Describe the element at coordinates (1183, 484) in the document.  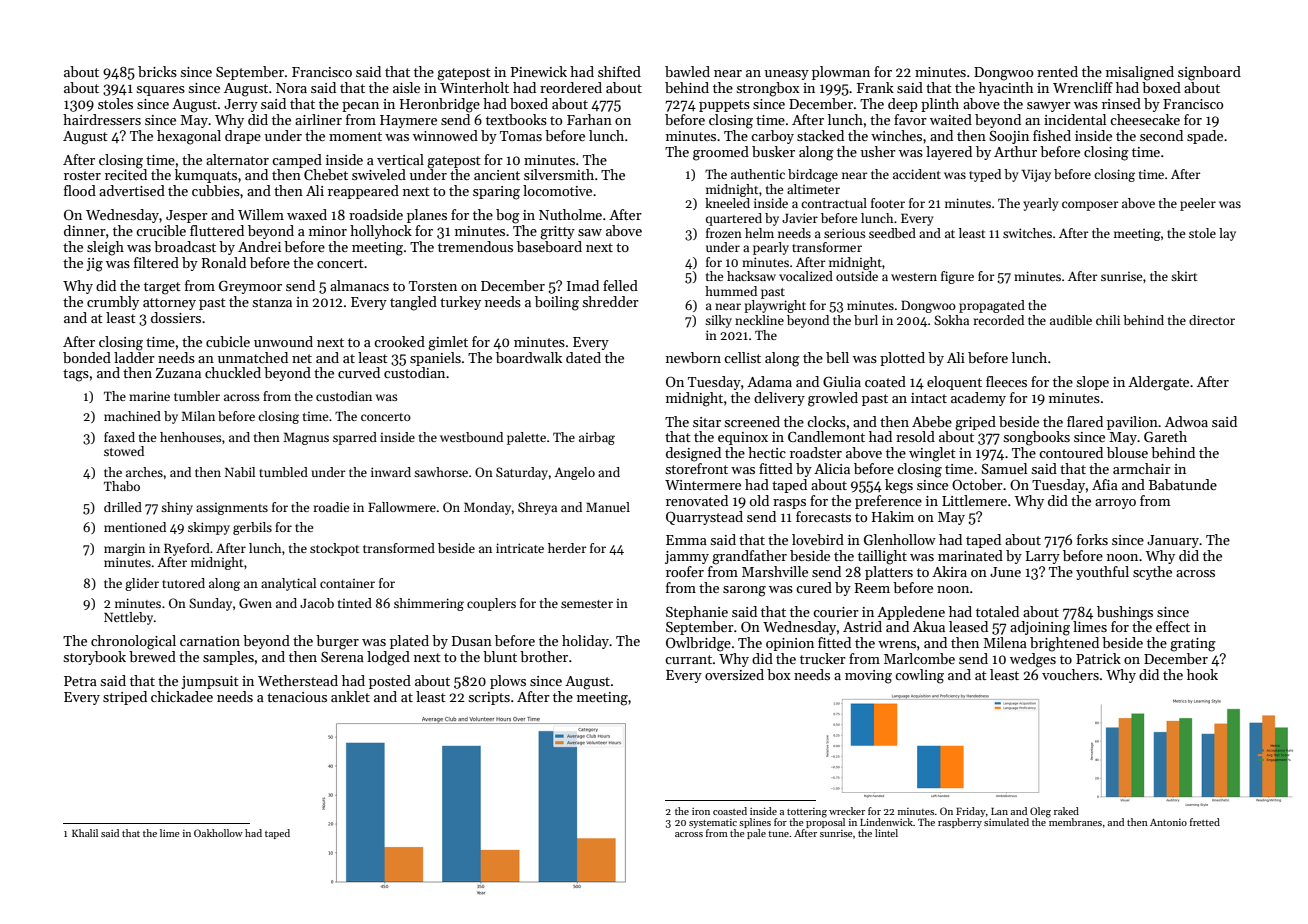
I see `Babatunde` at that location.
